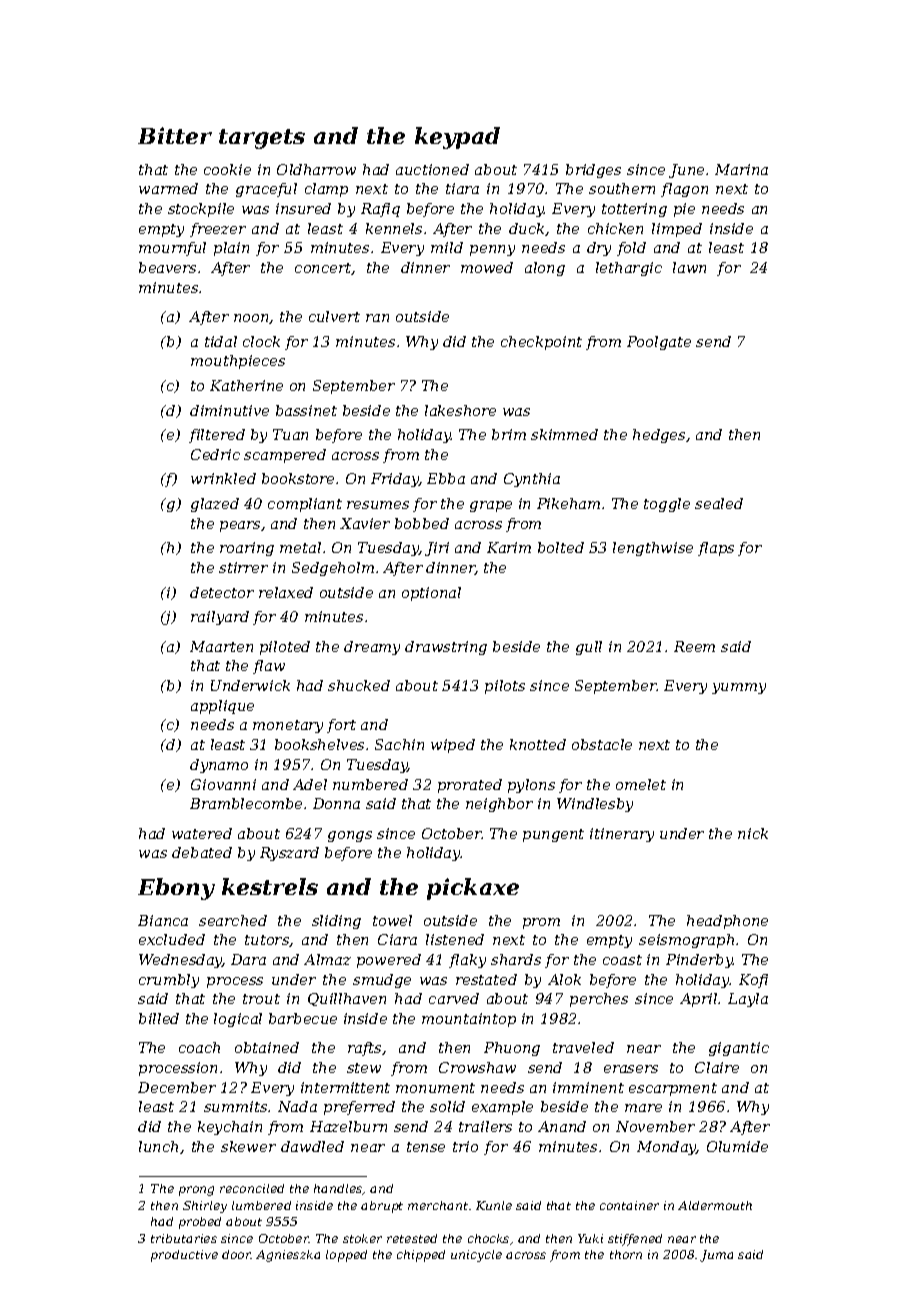 The image size is (908, 1316). I want to click on productive, so click(184, 1256).
